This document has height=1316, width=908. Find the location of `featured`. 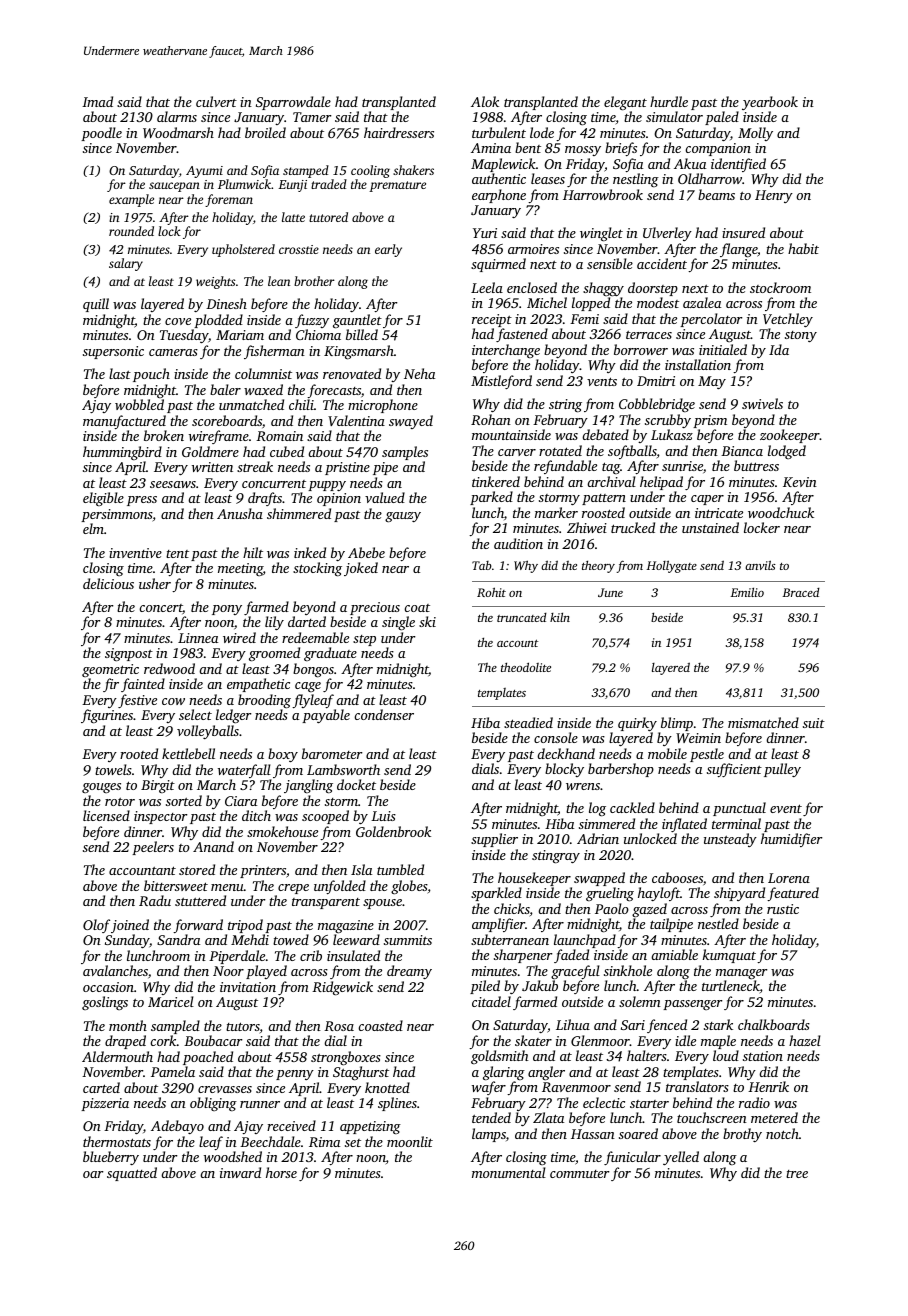

featured is located at coordinates (793, 894).
